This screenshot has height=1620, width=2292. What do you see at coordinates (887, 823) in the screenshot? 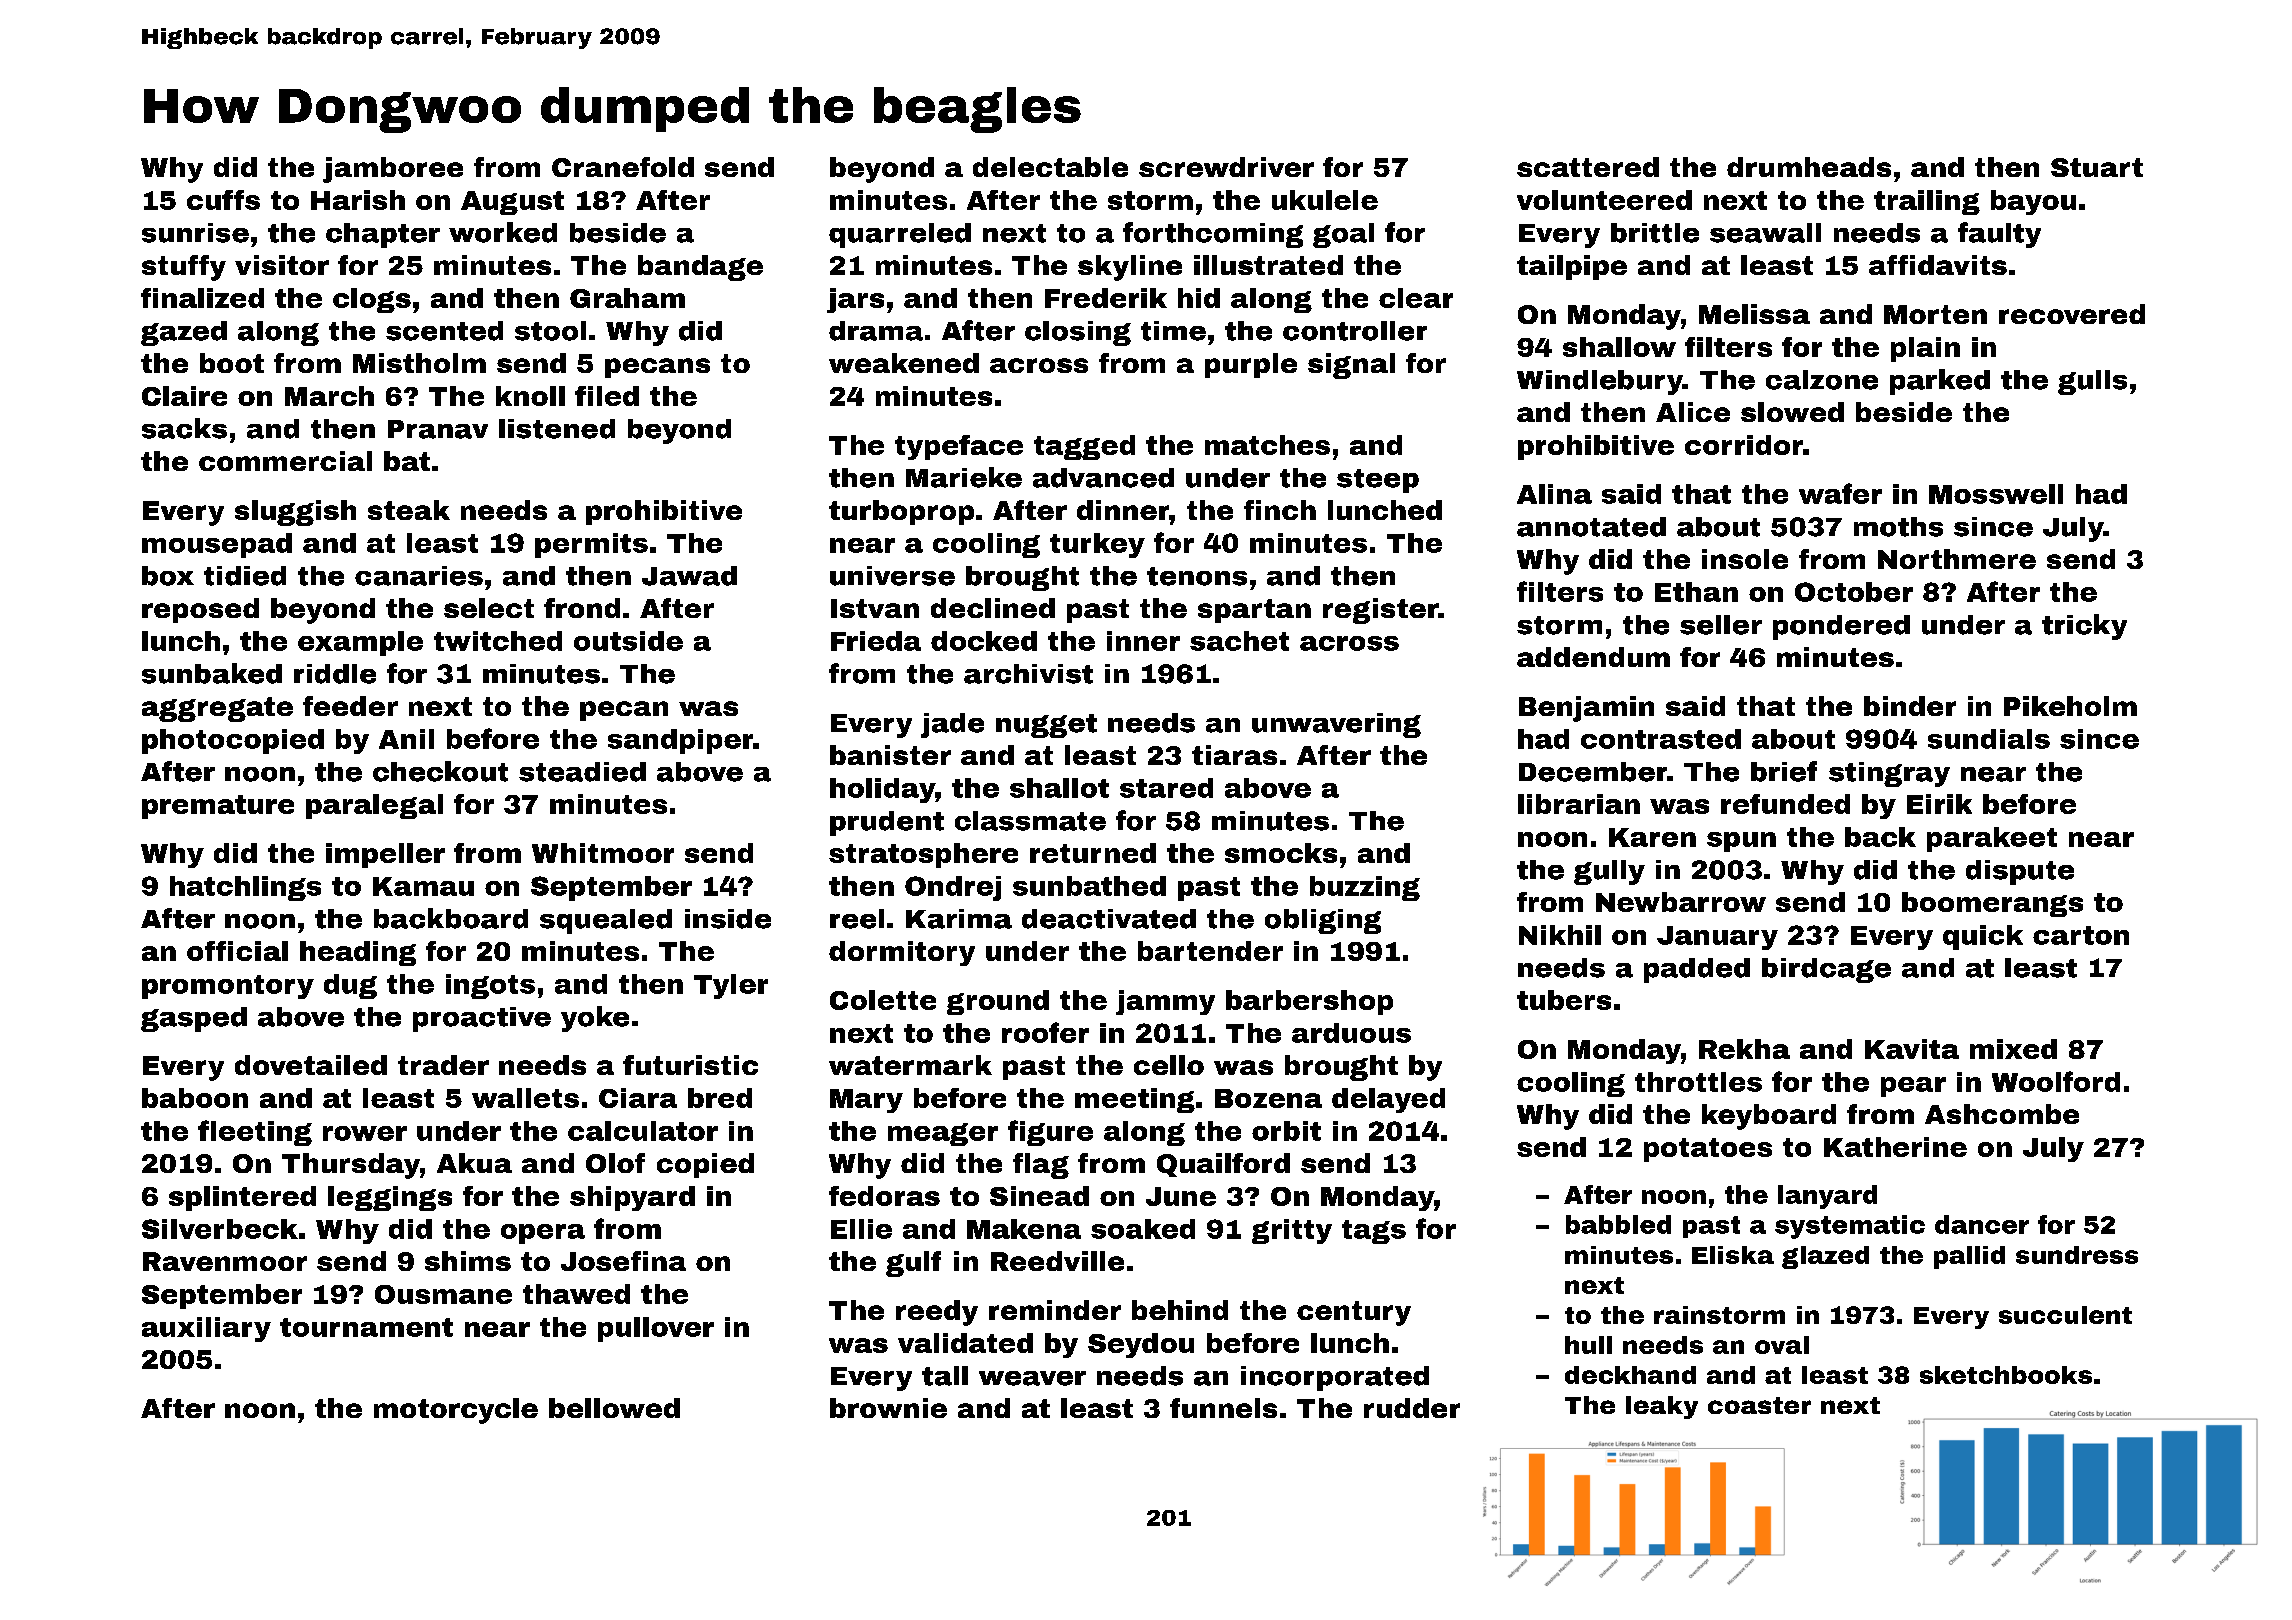
I see `prudent` at bounding box center [887, 823].
